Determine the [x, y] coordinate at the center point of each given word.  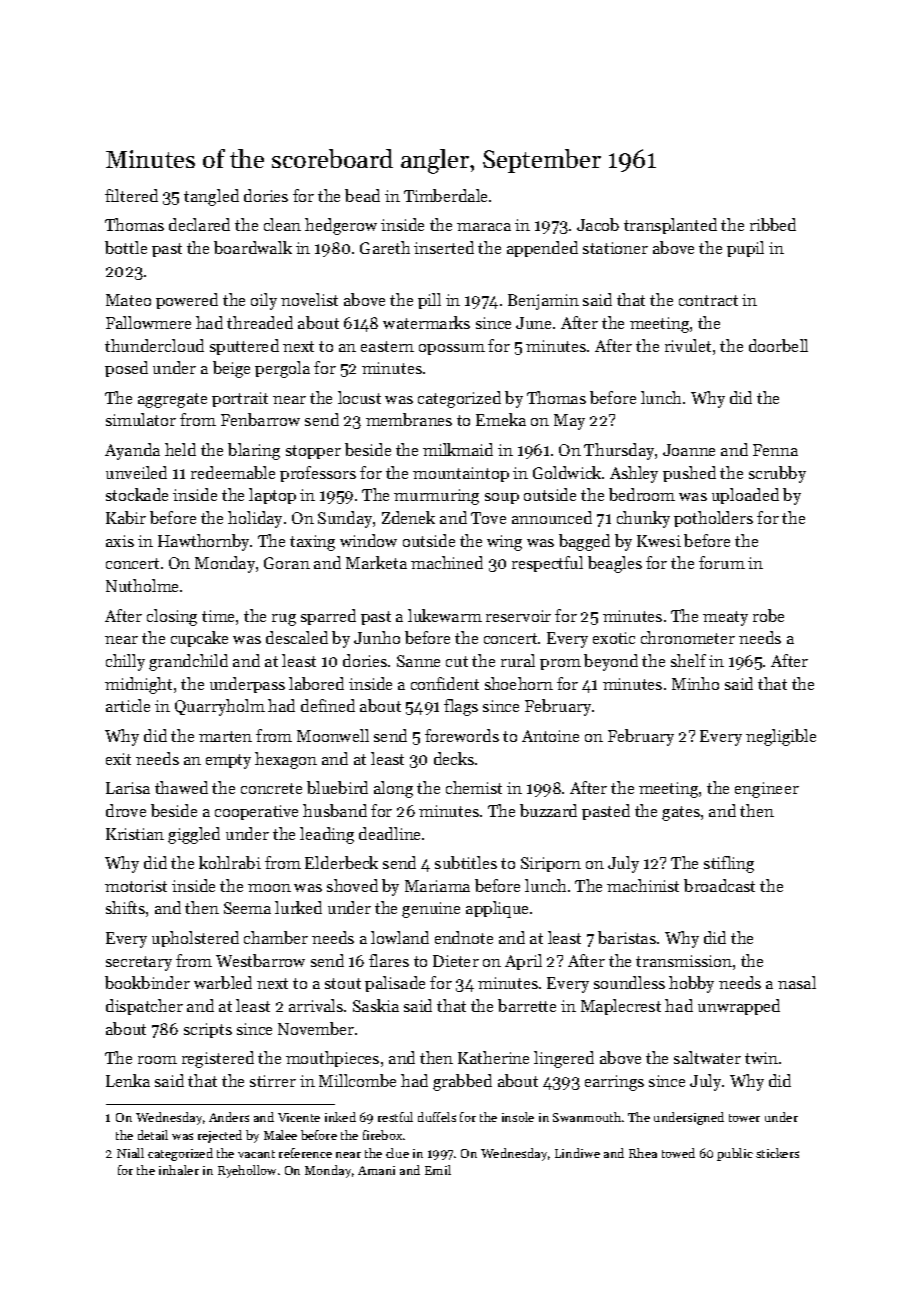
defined [328, 705]
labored [316, 683]
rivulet [688, 345]
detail [153, 1135]
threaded [260, 322]
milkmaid [458, 449]
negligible [781, 737]
